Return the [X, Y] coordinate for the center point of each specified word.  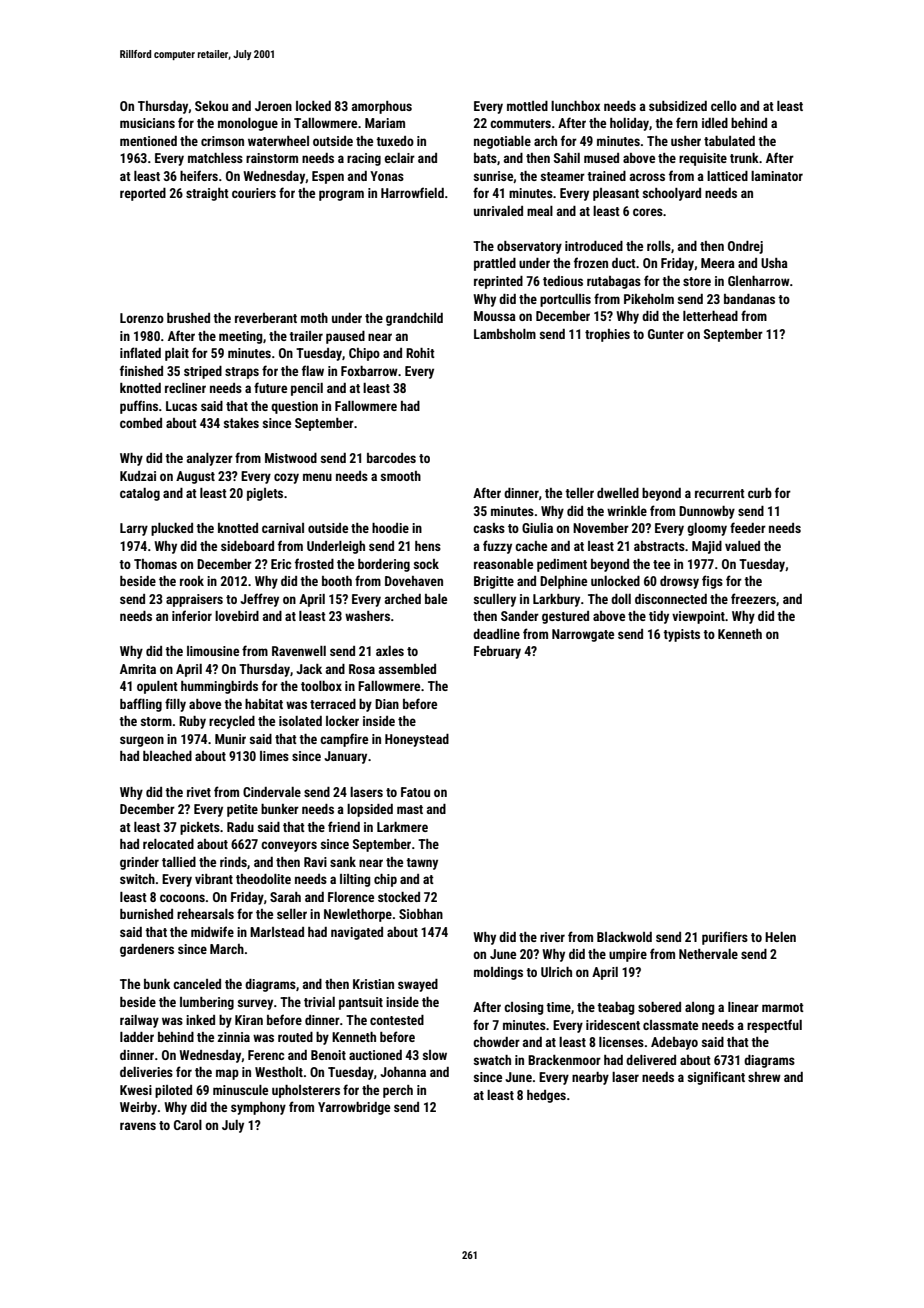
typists [681, 635]
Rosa [362, 669]
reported [143, 194]
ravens [138, 1126]
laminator [777, 176]
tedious [563, 281]
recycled [232, 722]
